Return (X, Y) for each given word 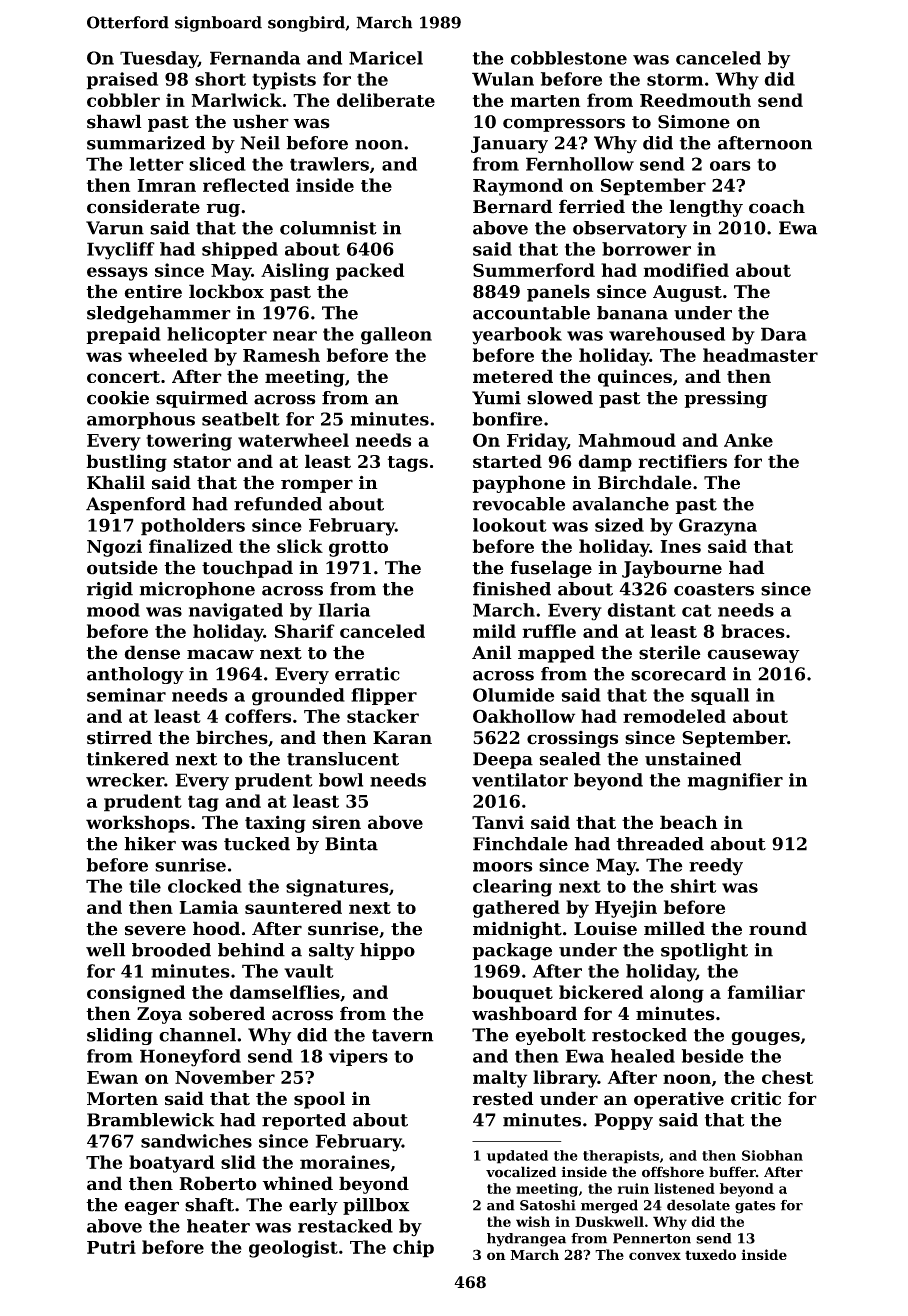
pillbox (376, 1206)
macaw (220, 654)
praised (122, 81)
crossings (572, 739)
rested (503, 1098)
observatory (630, 229)
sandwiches (196, 1141)
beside (713, 1056)
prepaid (123, 335)
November (225, 1077)
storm (675, 79)
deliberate (386, 100)
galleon (396, 336)
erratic (367, 674)
